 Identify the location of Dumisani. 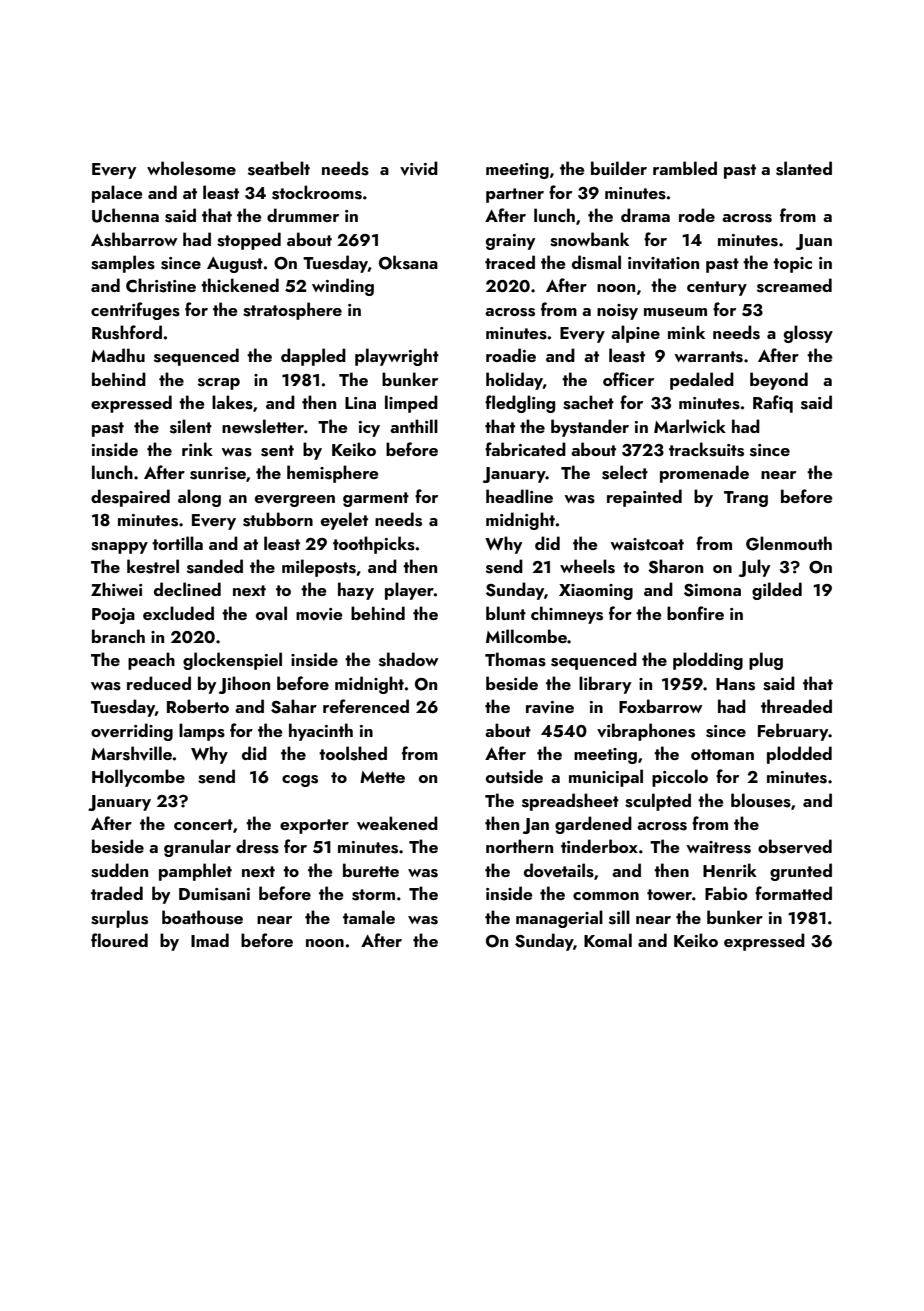
(214, 894).
